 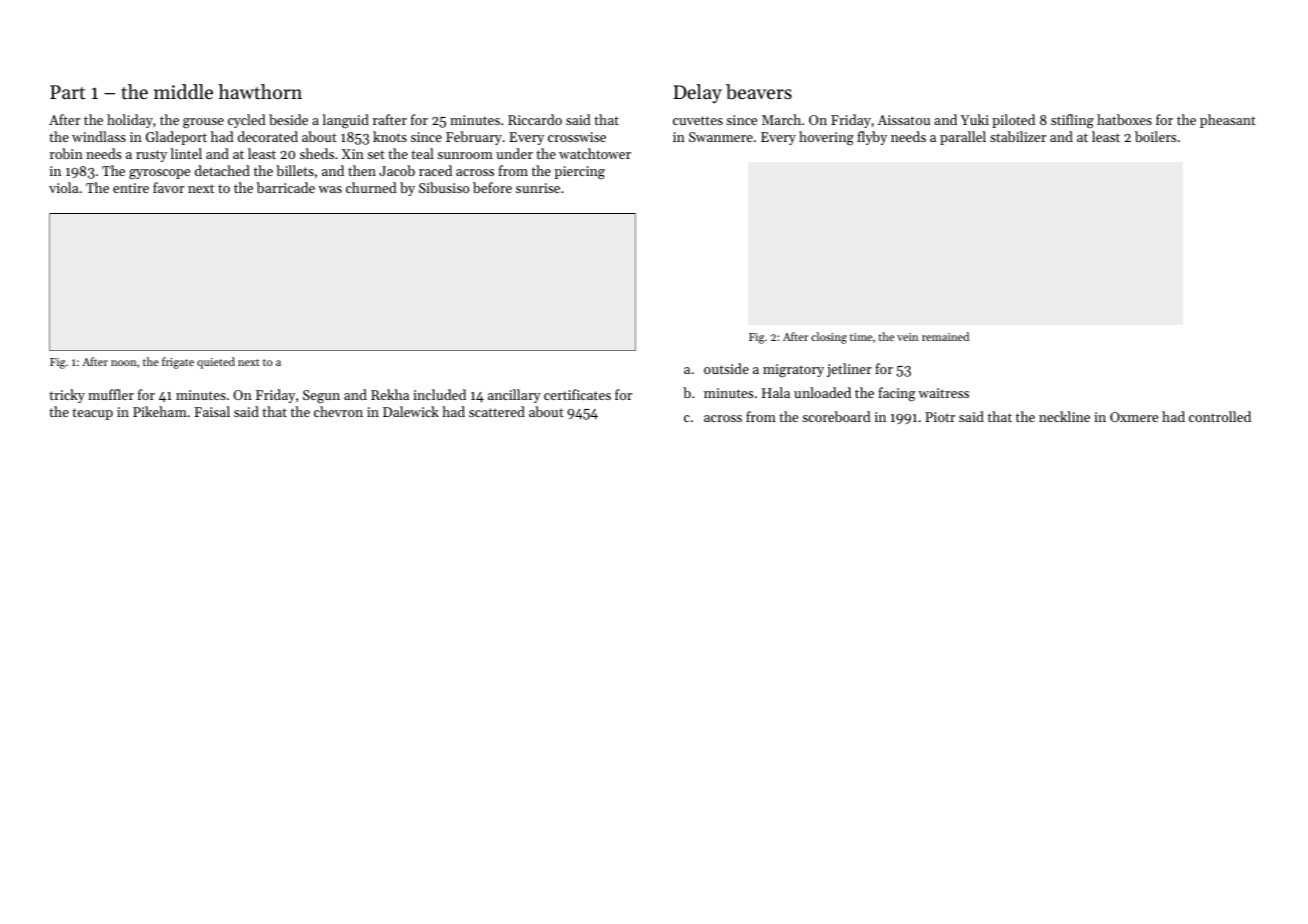 I want to click on Part, so click(x=68, y=92).
